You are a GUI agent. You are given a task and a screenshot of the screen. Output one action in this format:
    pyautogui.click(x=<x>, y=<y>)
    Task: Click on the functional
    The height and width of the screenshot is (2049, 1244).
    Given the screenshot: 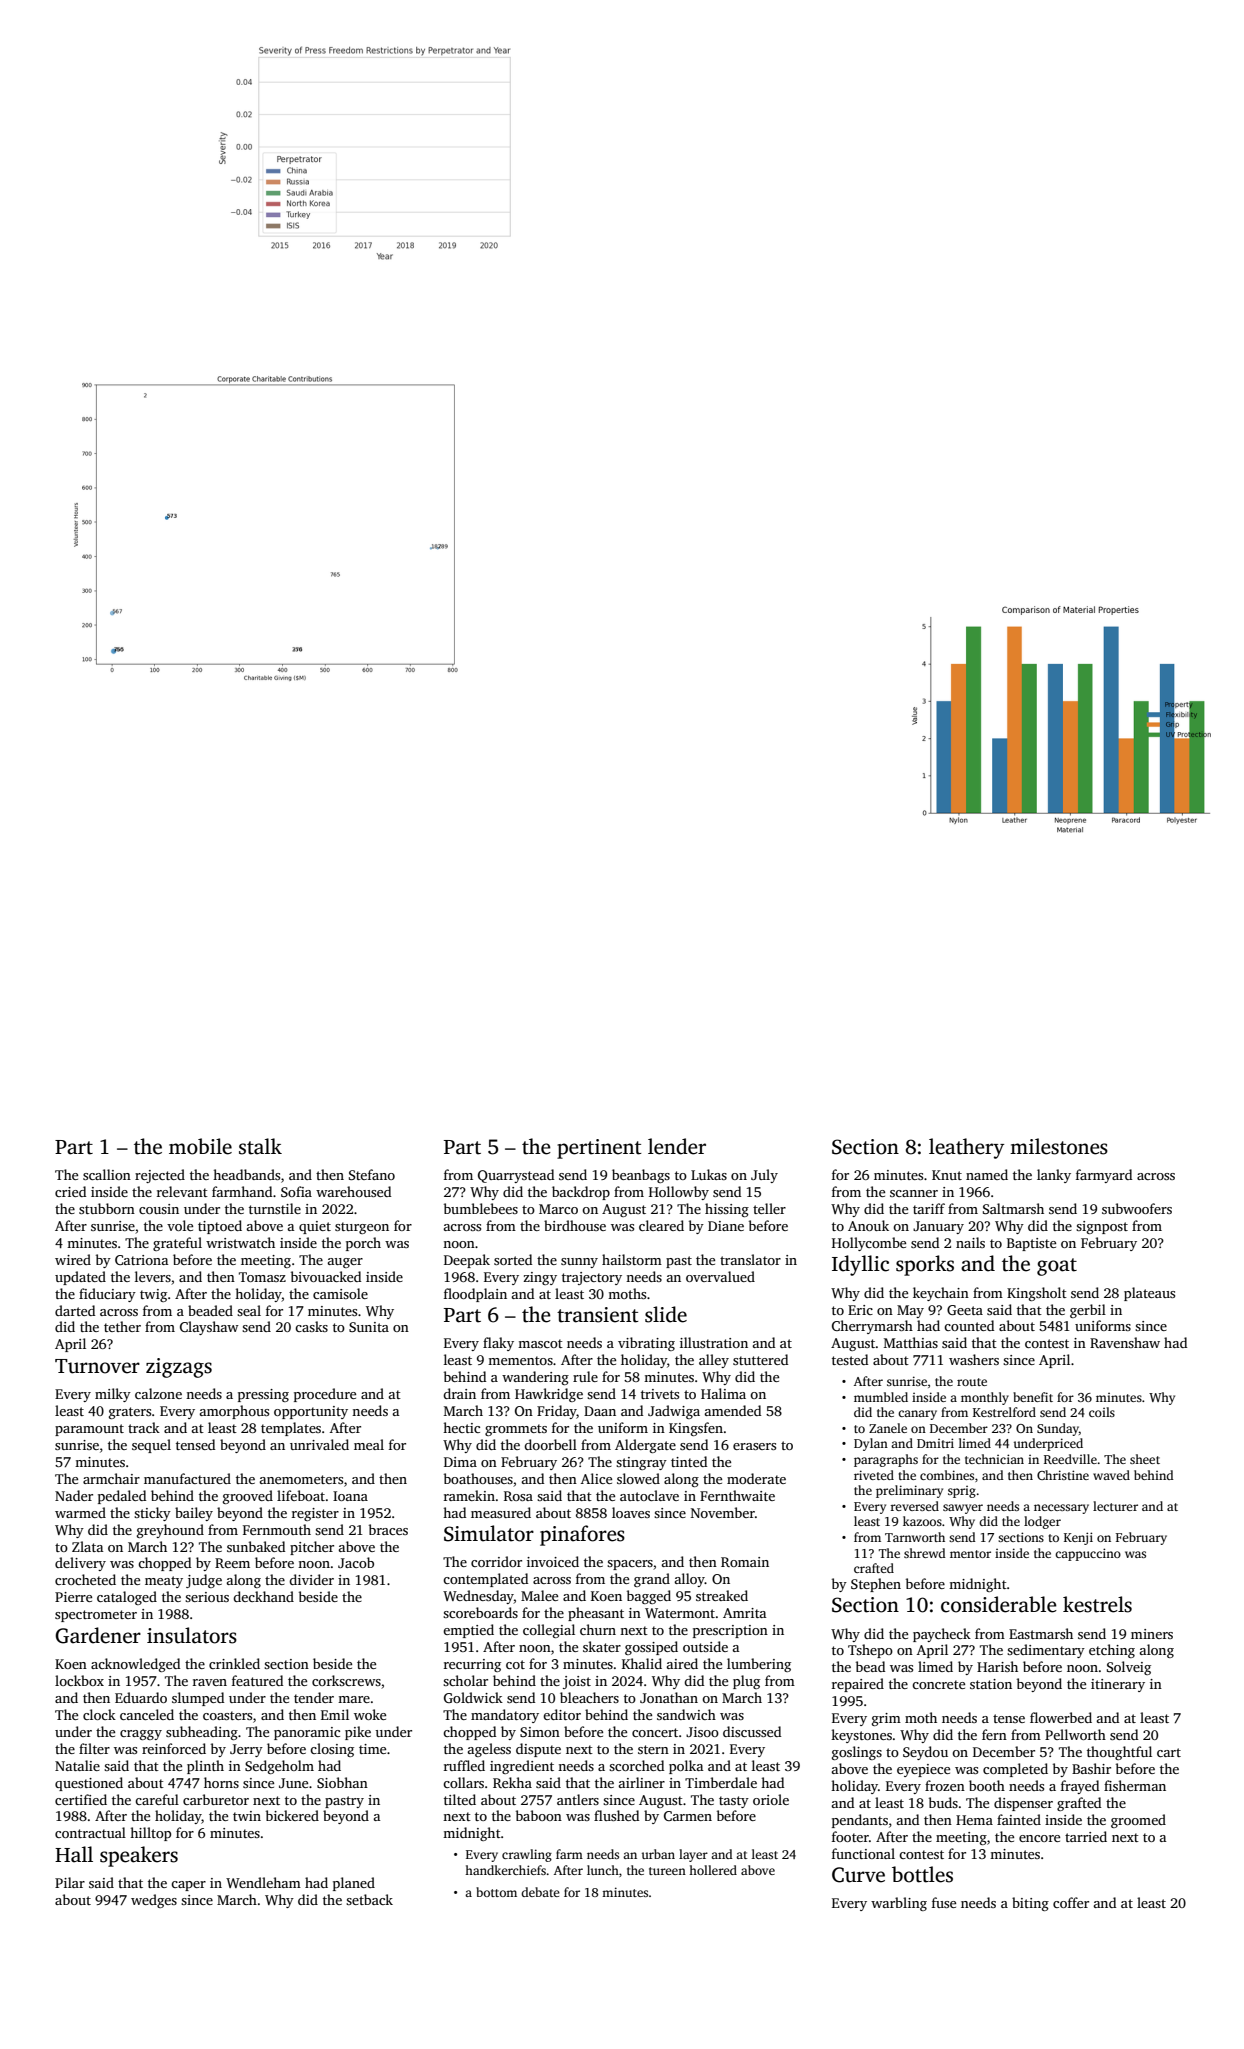 What is the action you would take?
    pyautogui.click(x=863, y=1853)
